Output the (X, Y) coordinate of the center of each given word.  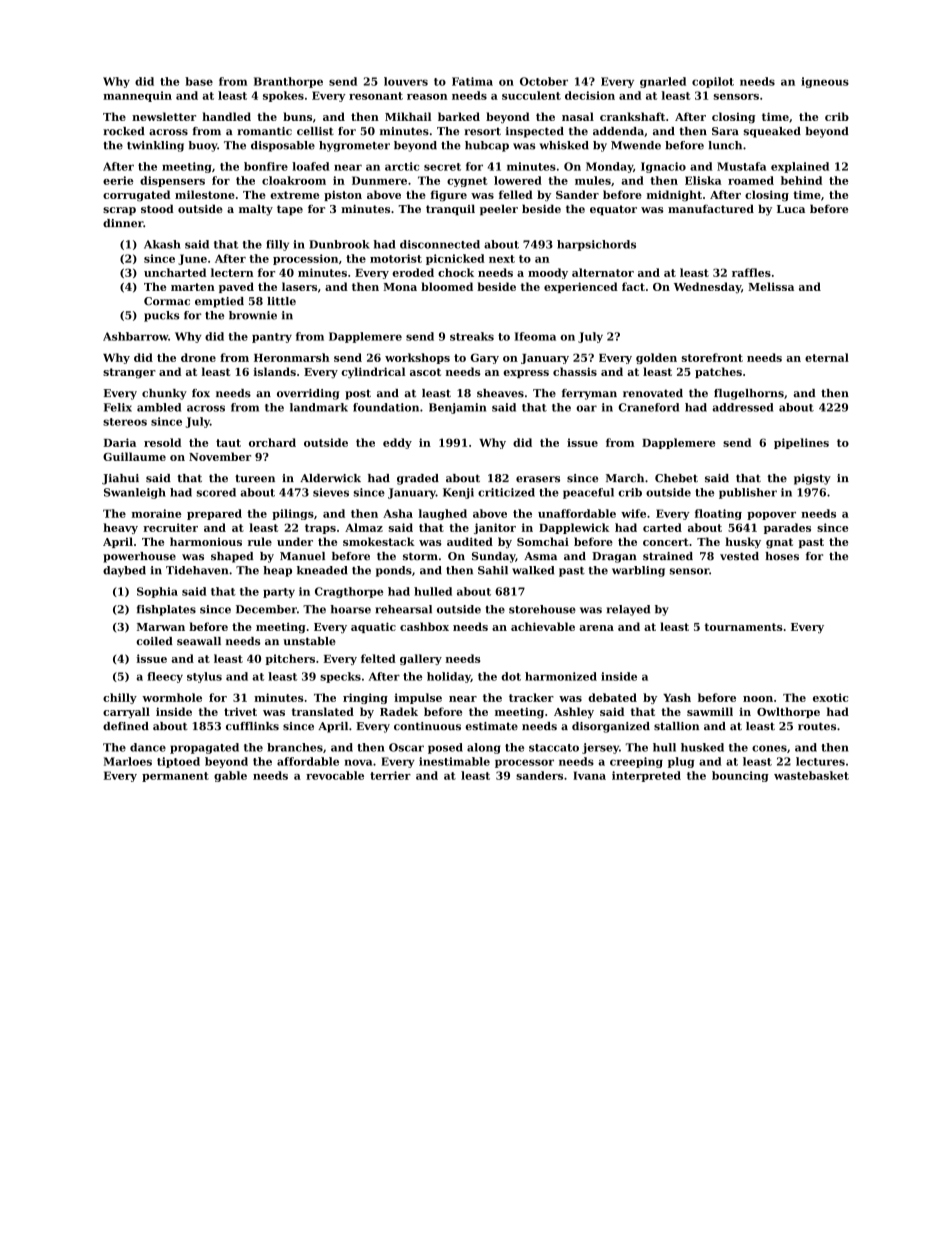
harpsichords (596, 245)
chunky (164, 394)
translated (323, 711)
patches (718, 372)
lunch (725, 145)
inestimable (454, 761)
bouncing (740, 776)
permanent (175, 777)
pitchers (290, 659)
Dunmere (379, 180)
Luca (791, 209)
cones (769, 748)
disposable (283, 146)
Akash (162, 244)
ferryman (589, 394)
